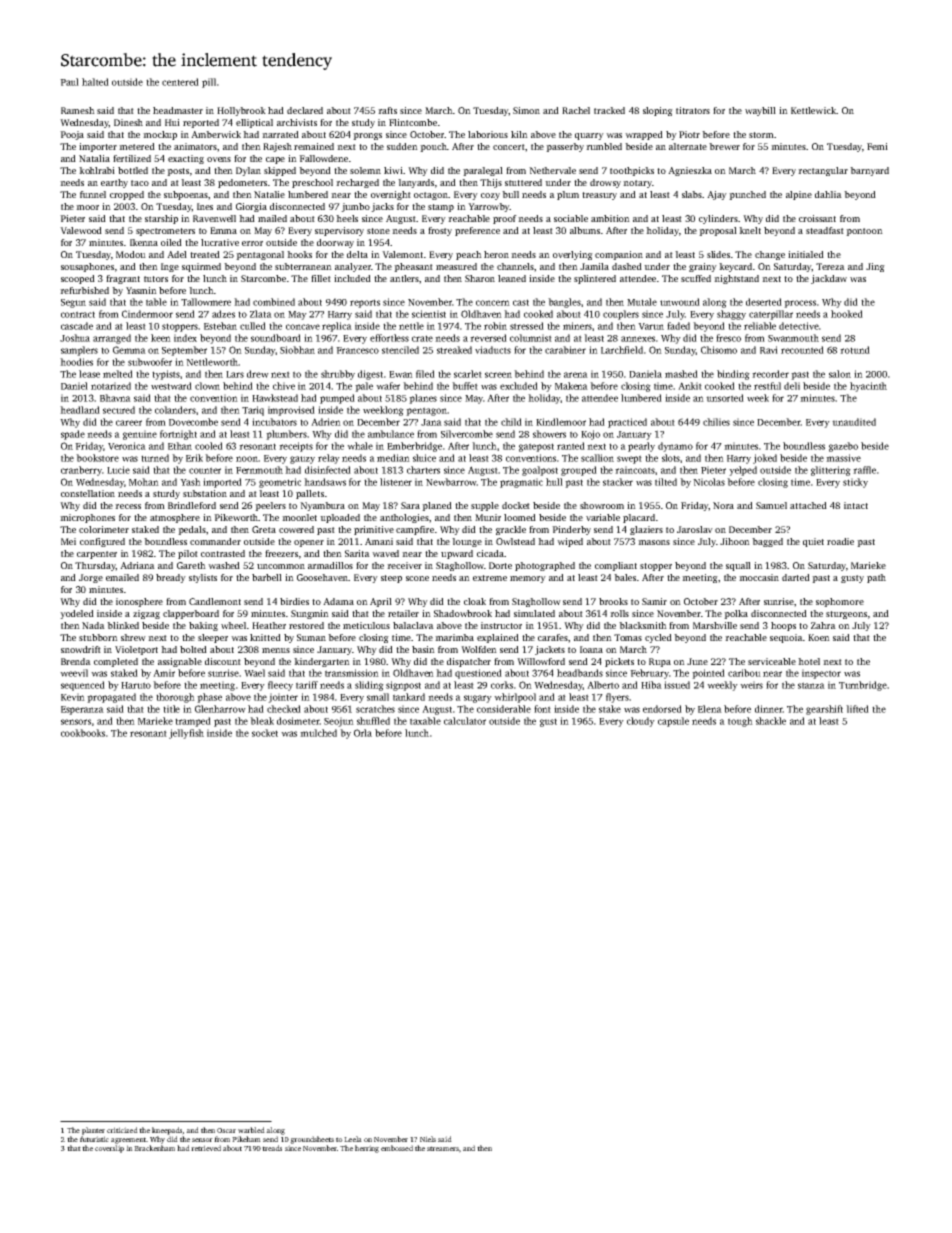 The width and height of the screenshot is (952, 1233). What do you see at coordinates (813, 110) in the screenshot?
I see `Kettlewick` at bounding box center [813, 110].
